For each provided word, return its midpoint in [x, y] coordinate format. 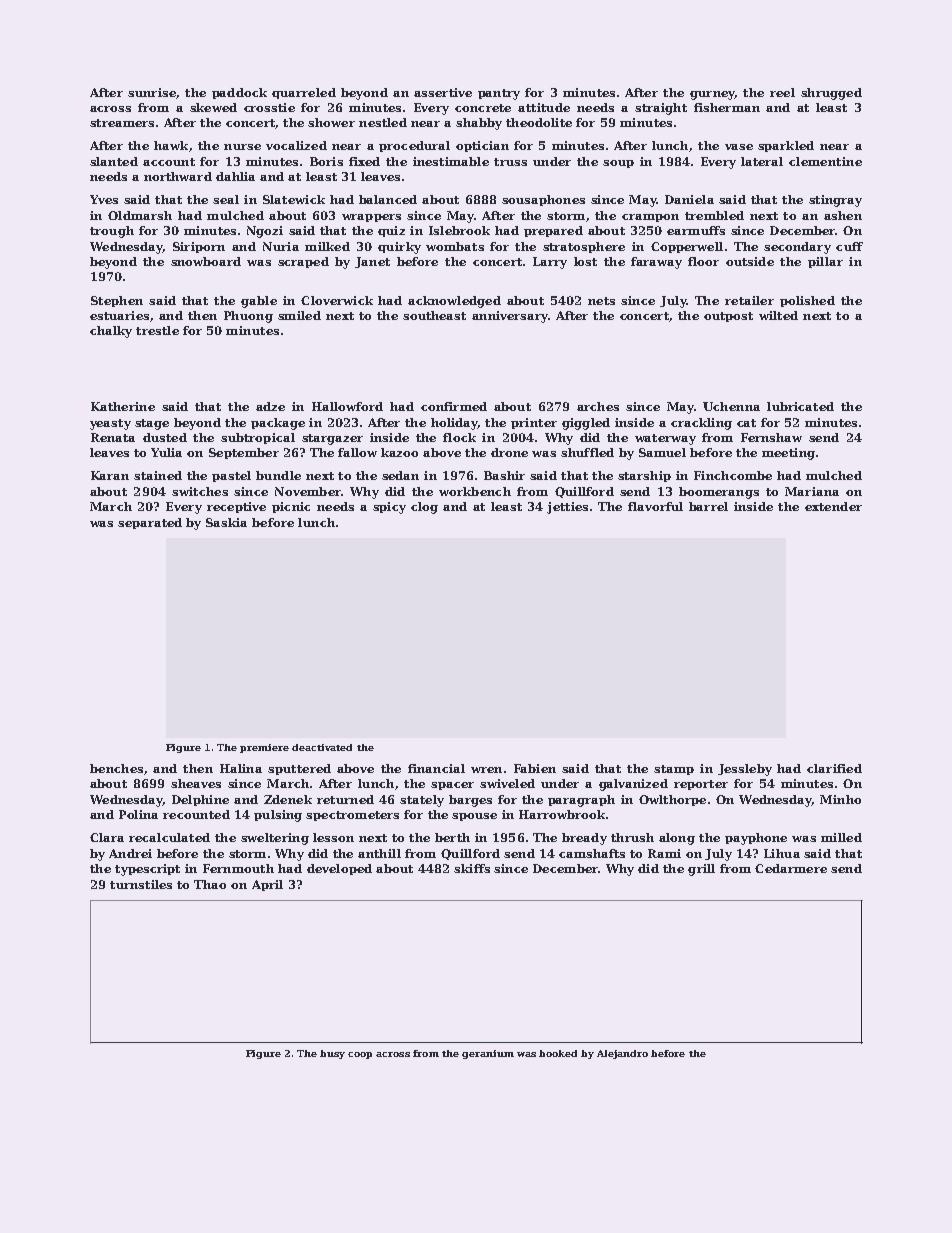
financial [436, 768]
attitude [544, 107]
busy [332, 1054]
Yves [104, 199]
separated [150, 523]
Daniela [689, 199]
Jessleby [745, 770]
